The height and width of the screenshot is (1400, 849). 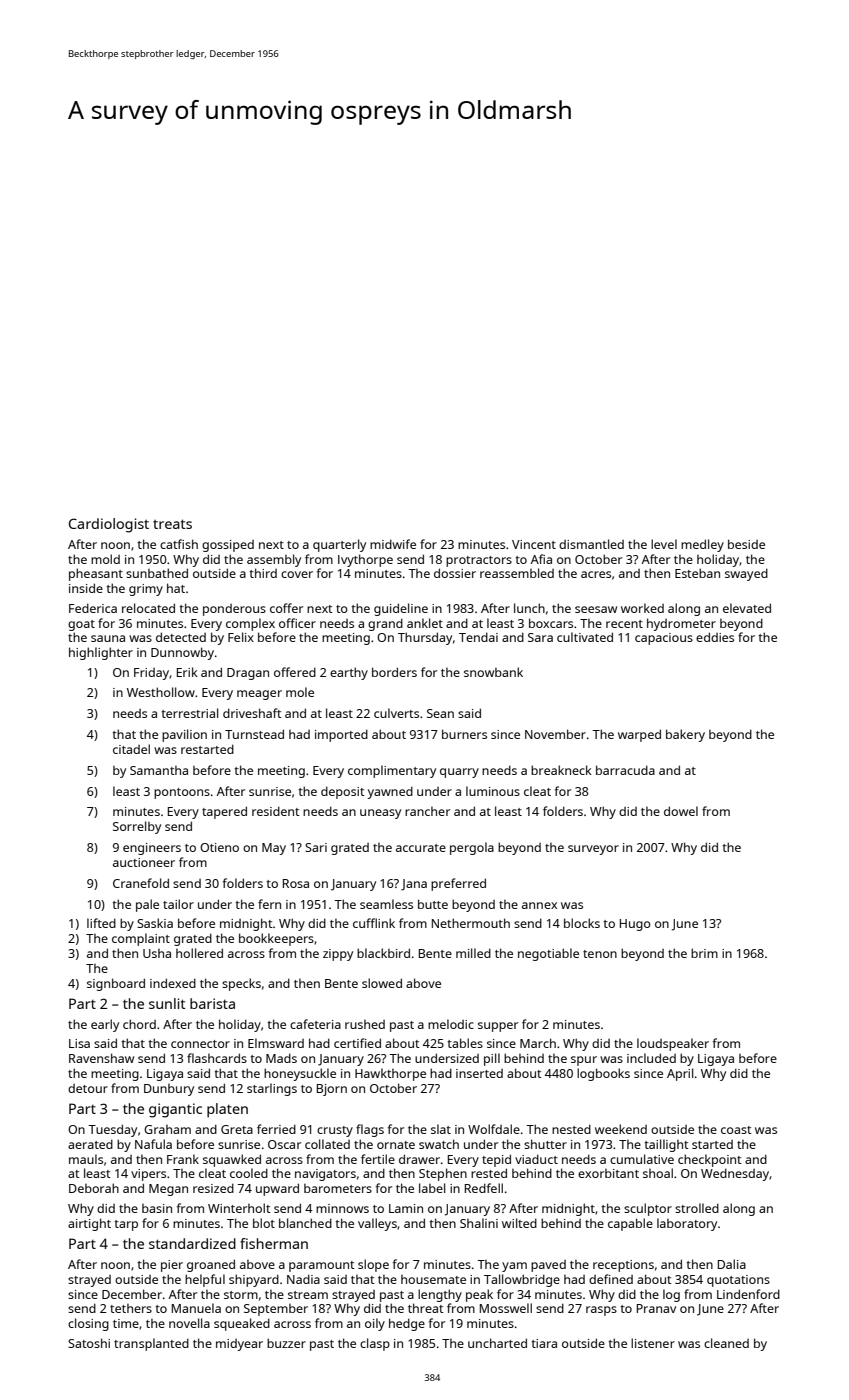 What do you see at coordinates (746, 544) in the screenshot?
I see `beside` at bounding box center [746, 544].
